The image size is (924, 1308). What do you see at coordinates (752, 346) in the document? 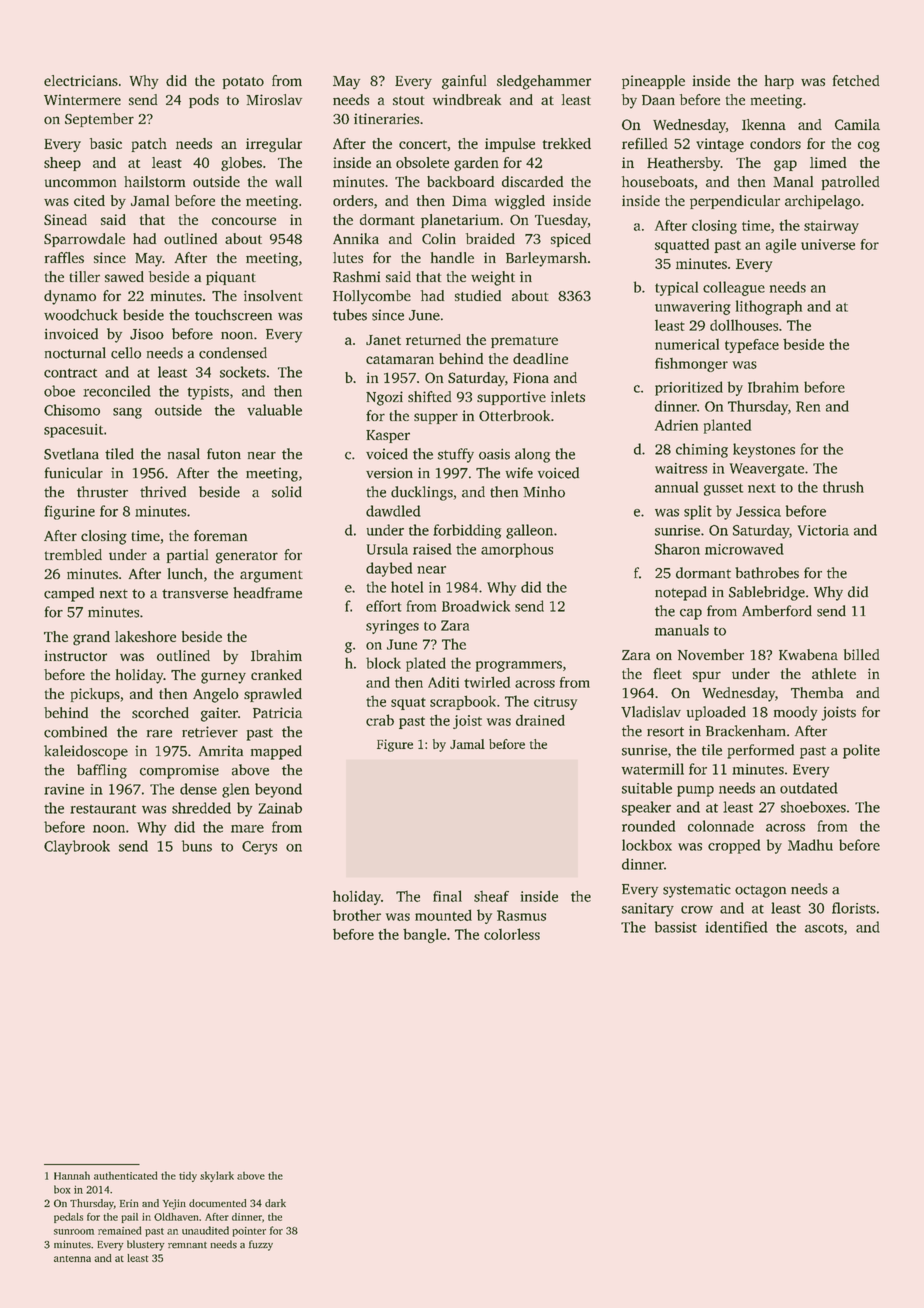
I see `typeface` at bounding box center [752, 346].
